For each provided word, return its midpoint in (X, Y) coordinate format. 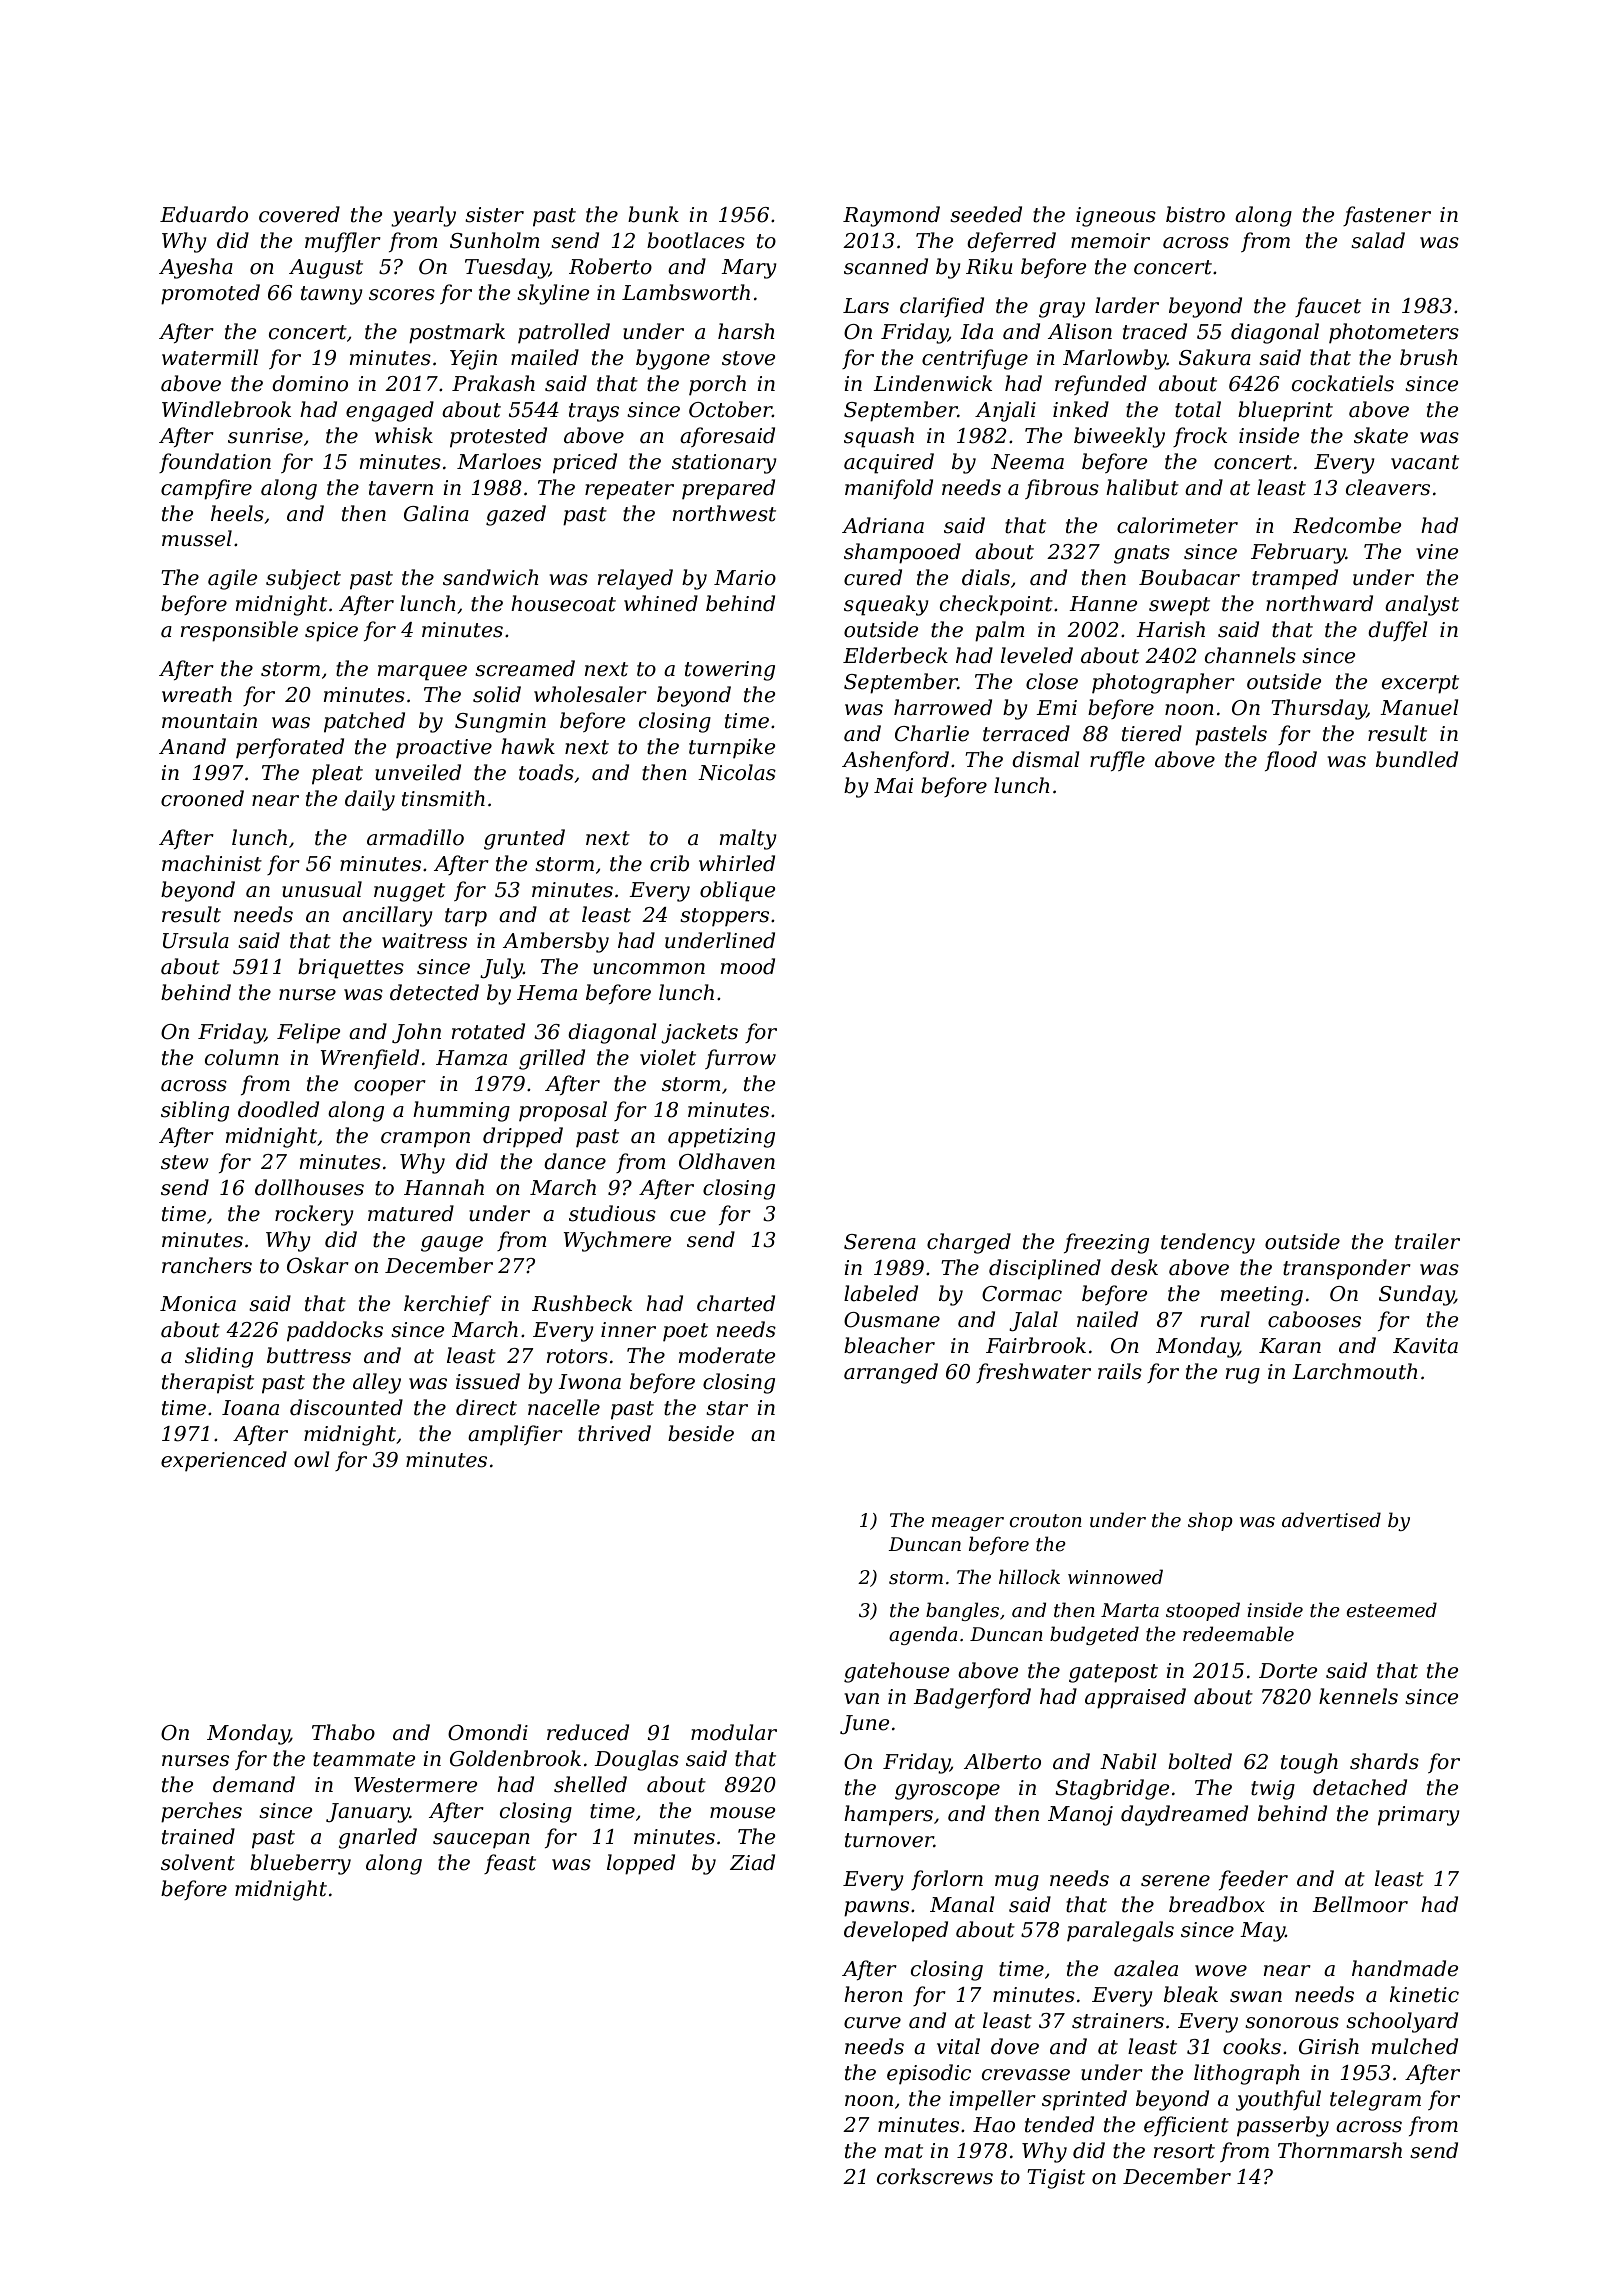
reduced (588, 1732)
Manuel (1419, 707)
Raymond (891, 216)
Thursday (1319, 709)
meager (968, 1524)
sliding (219, 1357)
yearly (423, 216)
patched (364, 722)
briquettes (351, 968)
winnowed (1115, 1577)
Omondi (488, 1732)
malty (748, 839)
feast (510, 1864)
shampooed (902, 553)
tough (1309, 1763)
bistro (1195, 214)
